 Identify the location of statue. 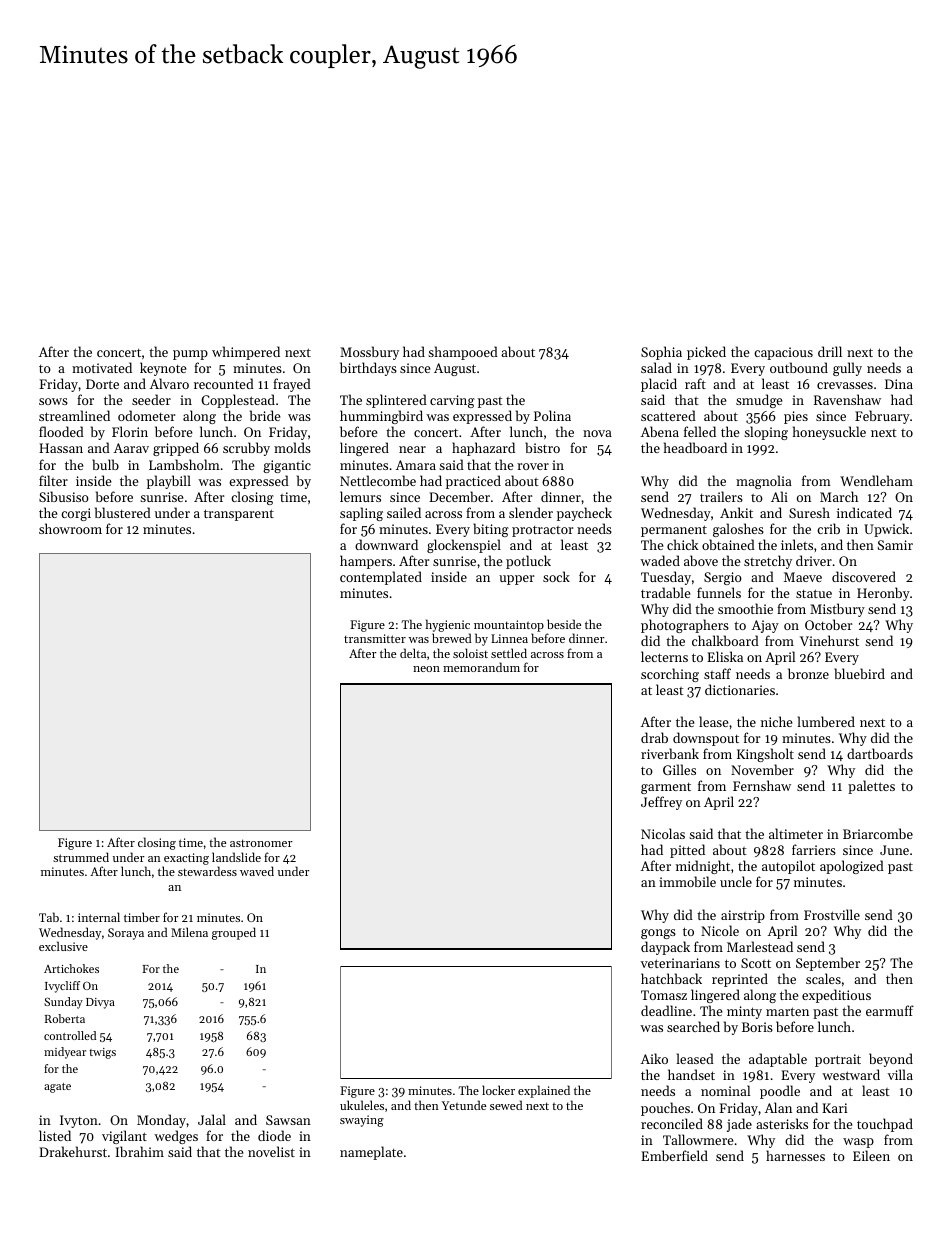
(814, 593).
